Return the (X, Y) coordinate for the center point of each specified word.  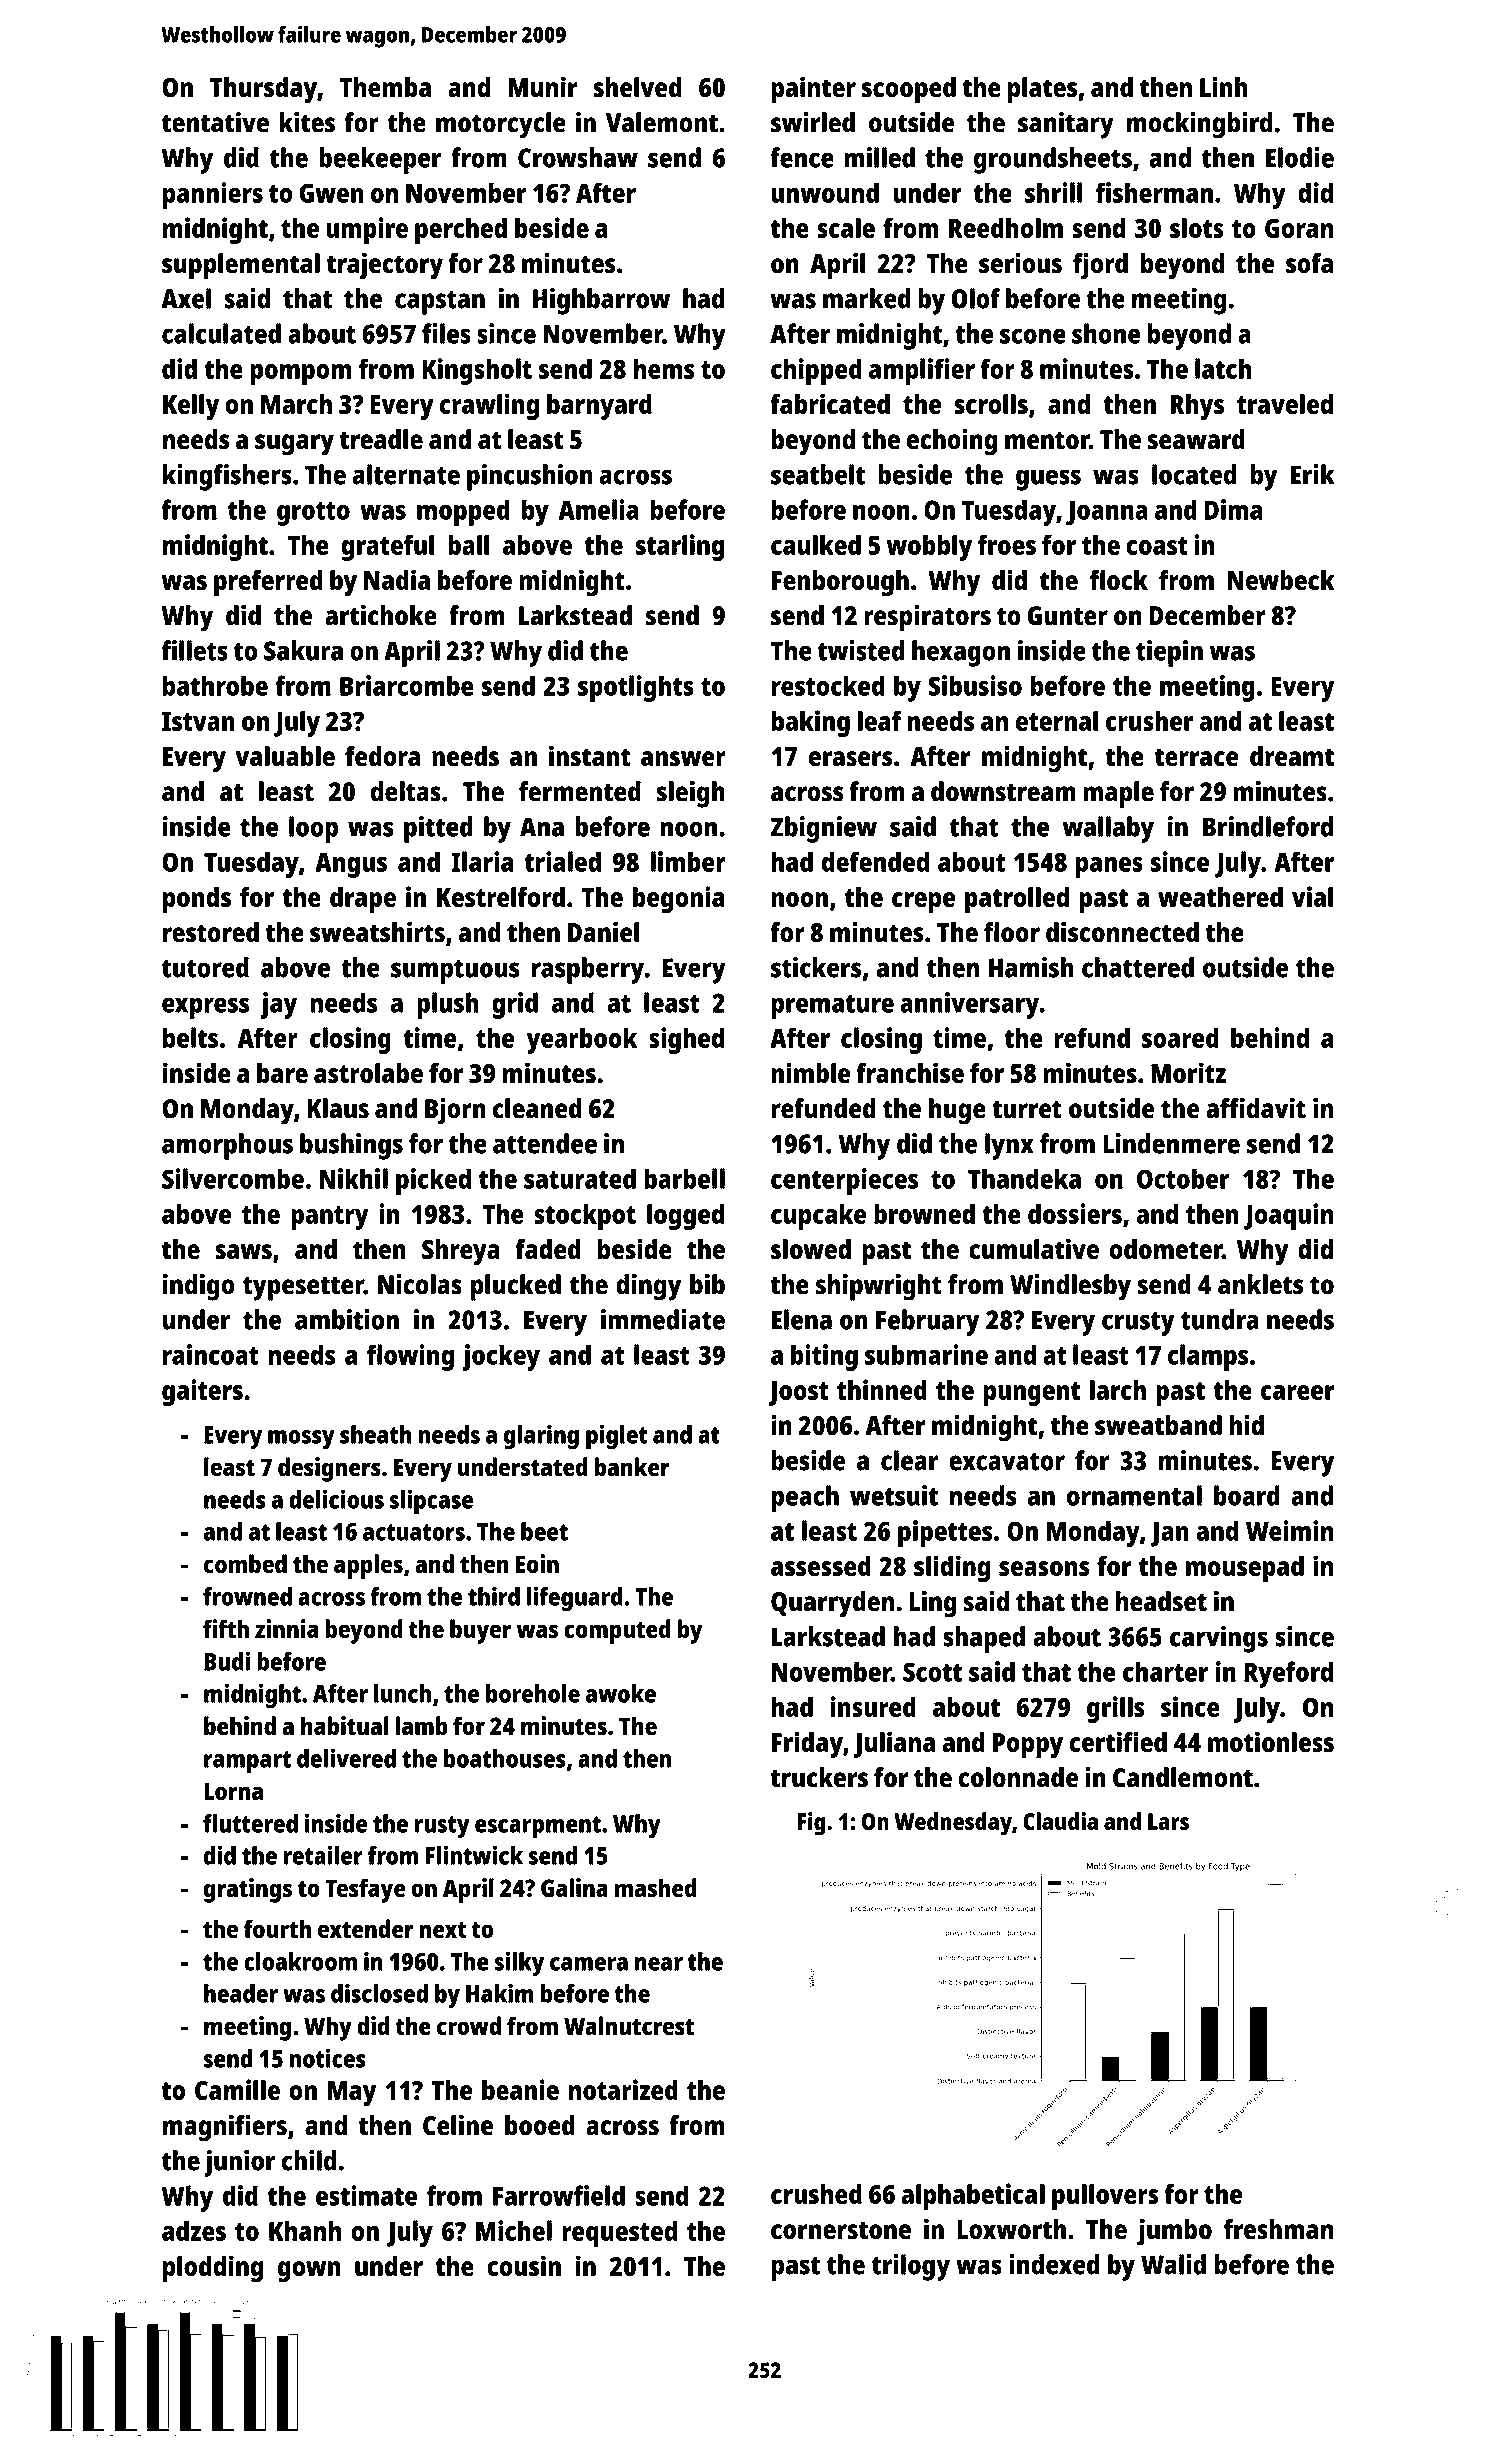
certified (1118, 1742)
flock (1119, 580)
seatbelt (818, 474)
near (659, 1964)
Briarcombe (407, 685)
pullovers (1105, 2197)
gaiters (202, 1392)
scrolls (991, 404)
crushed (816, 2194)
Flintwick (474, 1855)
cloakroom (300, 1961)
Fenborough (840, 583)
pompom (300, 374)
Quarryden (832, 1604)
